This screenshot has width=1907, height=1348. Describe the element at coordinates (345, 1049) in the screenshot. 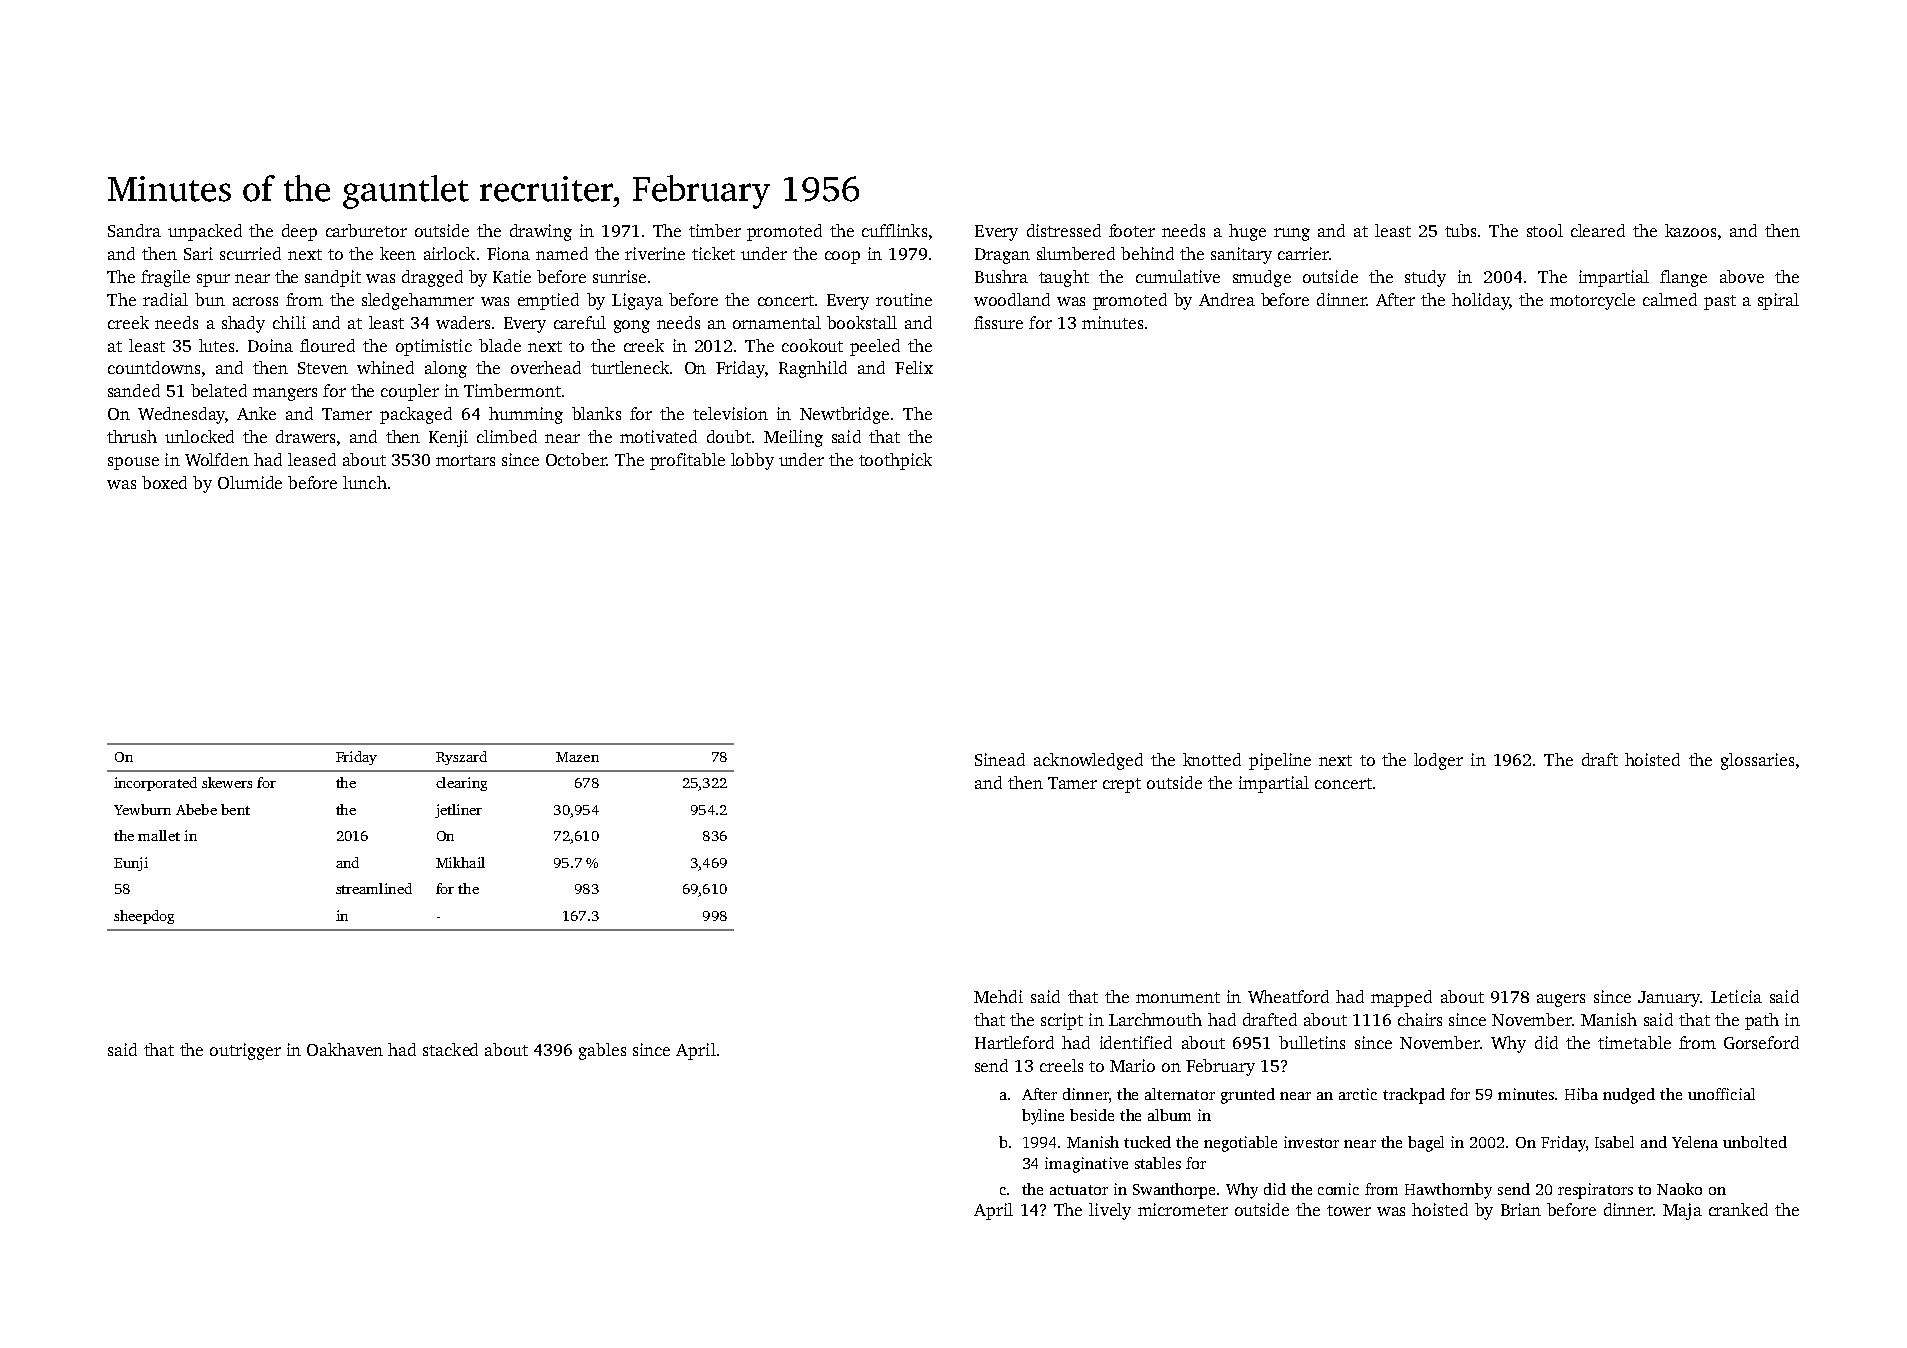

I see `Oakhaven` at that location.
